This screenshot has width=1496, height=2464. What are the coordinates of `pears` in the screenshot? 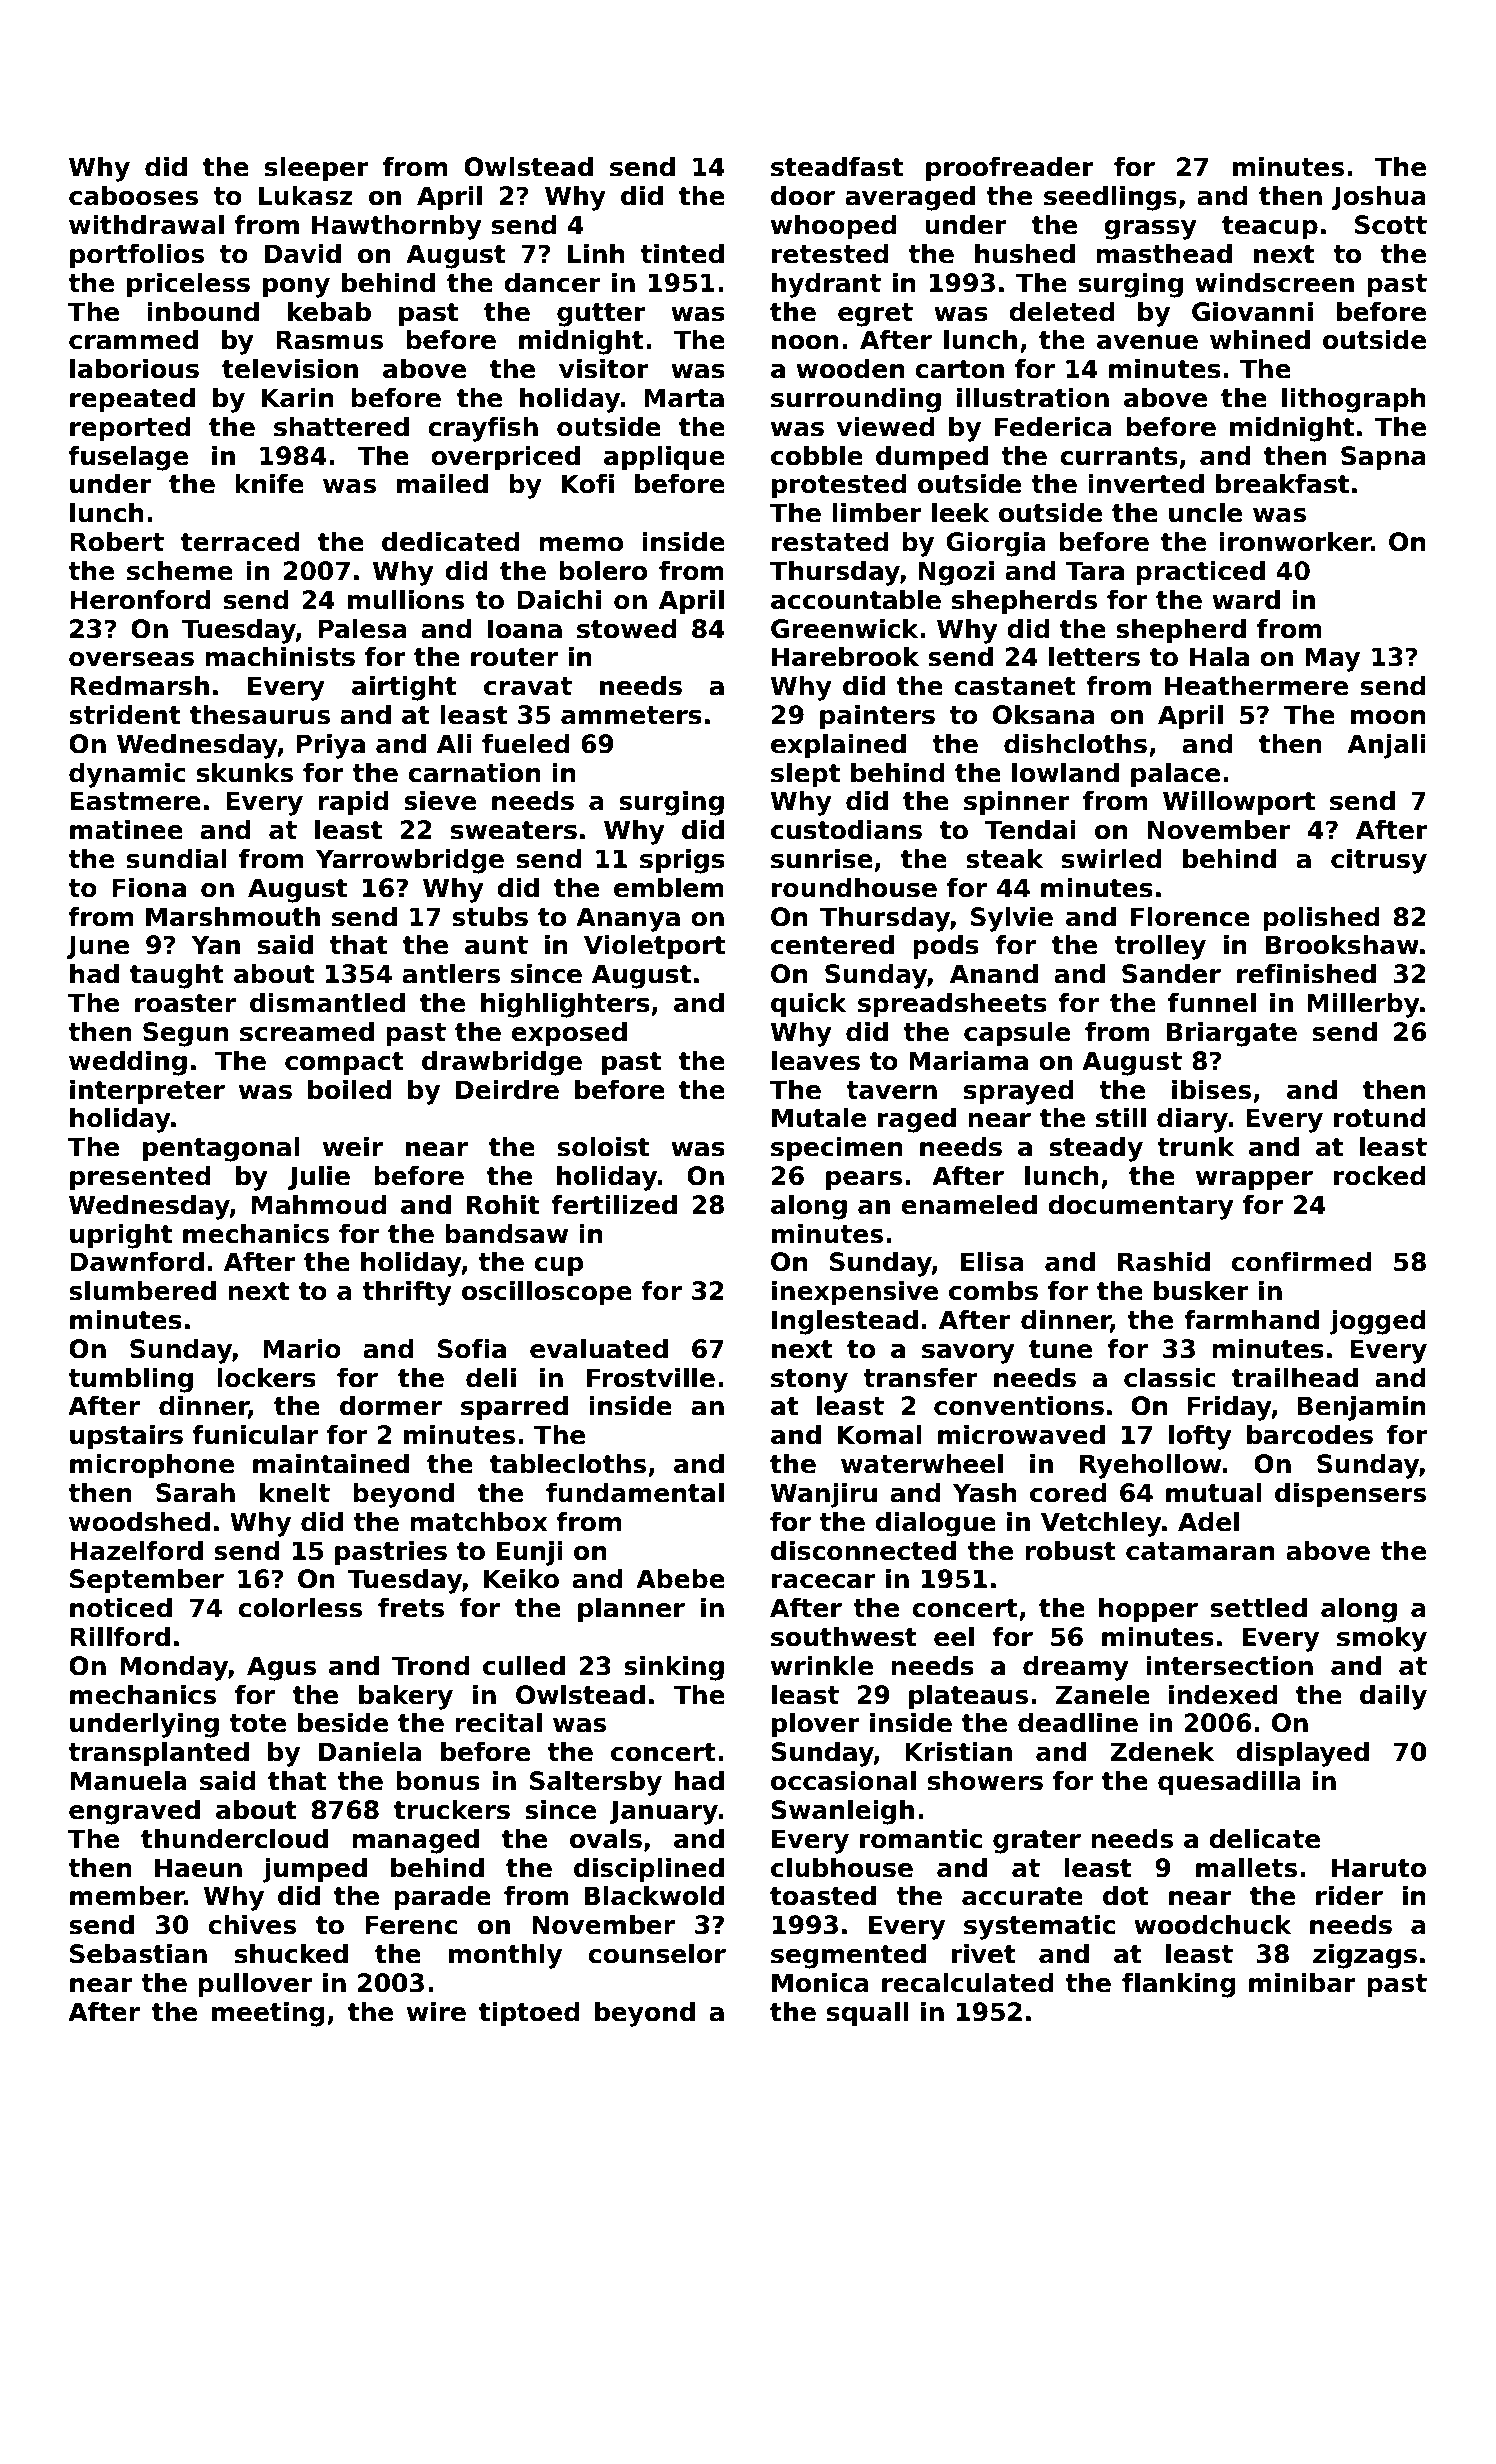 It's located at (864, 1180).
